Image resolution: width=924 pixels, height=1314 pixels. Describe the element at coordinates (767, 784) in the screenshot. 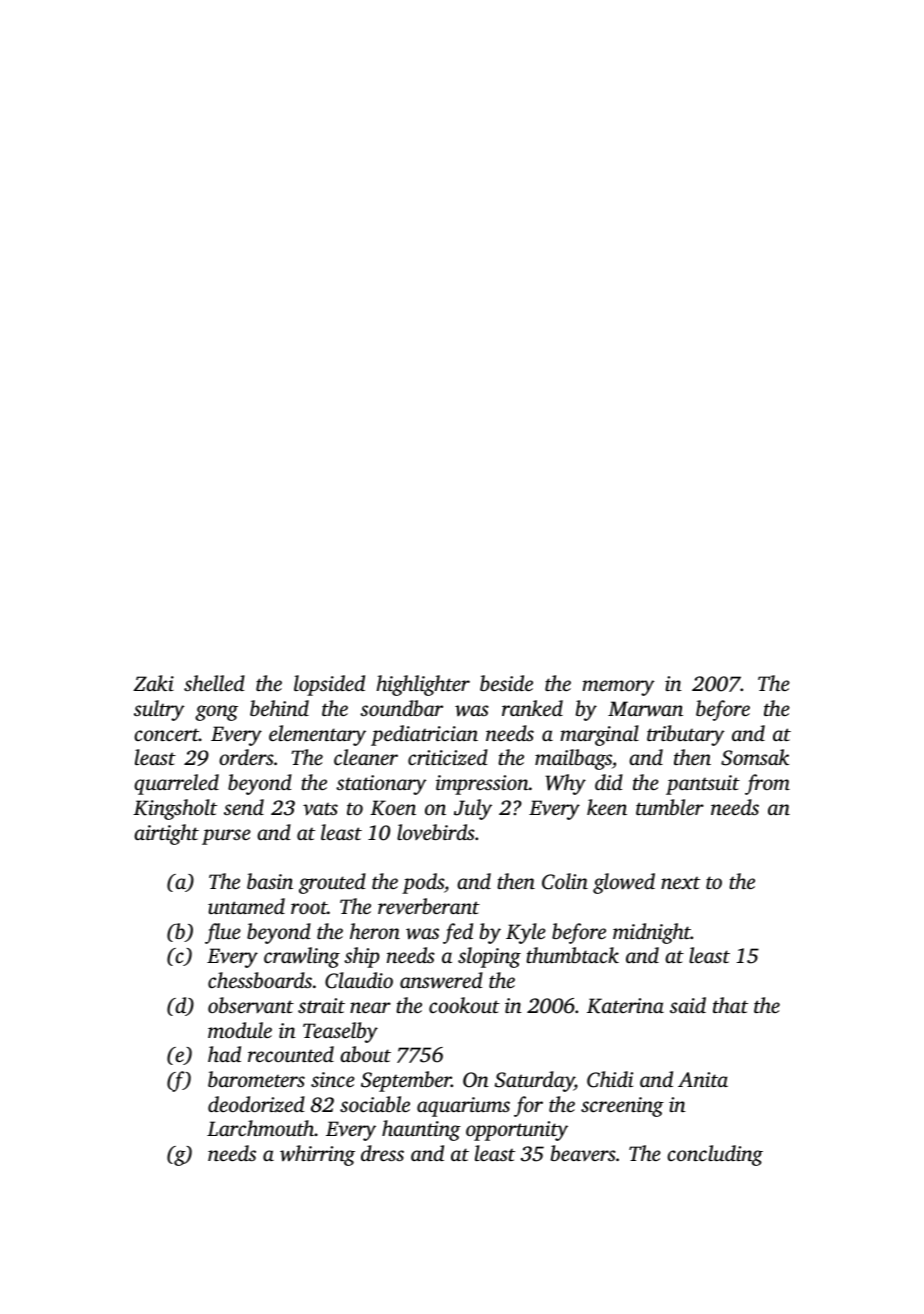

I see `from` at that location.
